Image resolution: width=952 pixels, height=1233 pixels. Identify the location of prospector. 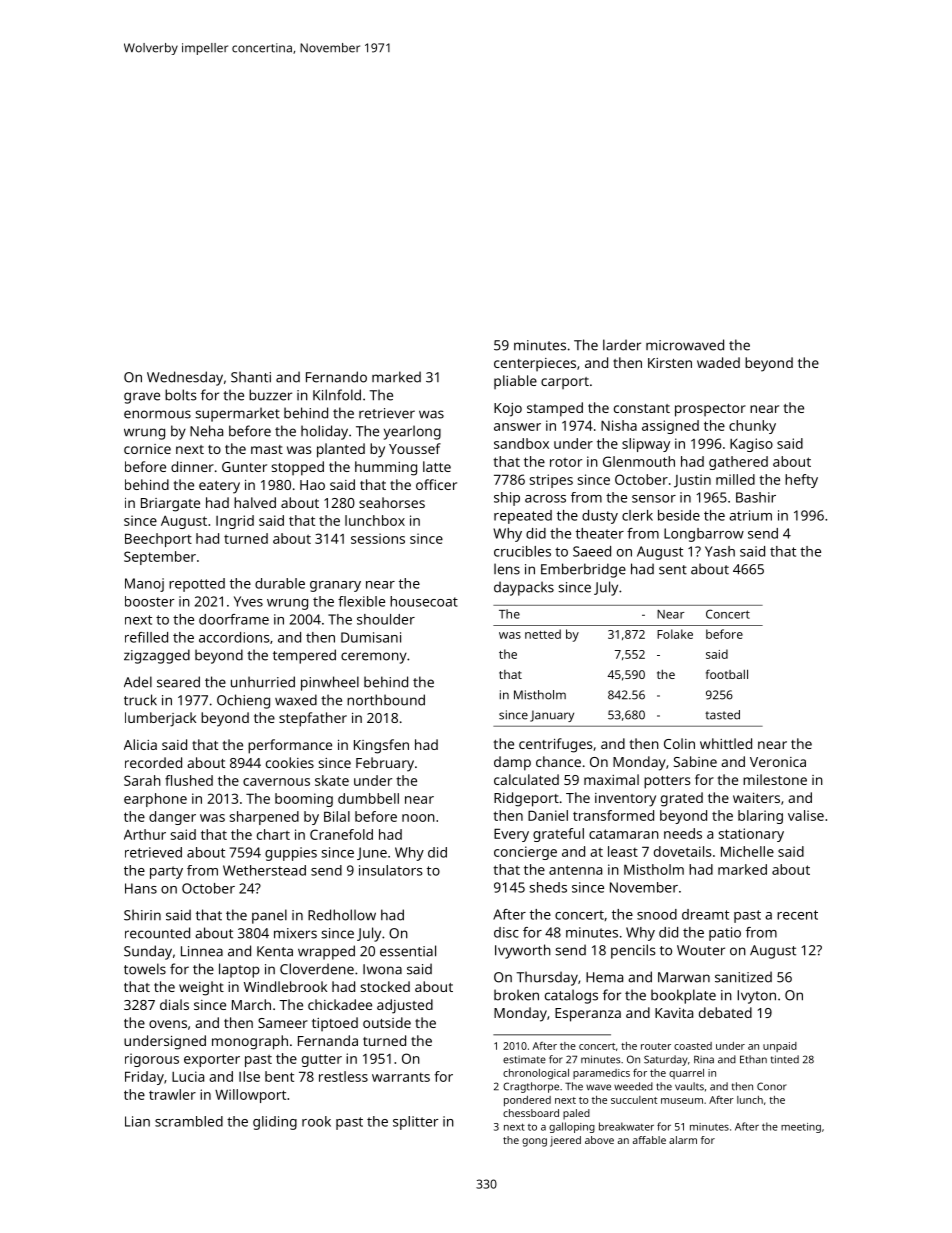
(710, 410).
